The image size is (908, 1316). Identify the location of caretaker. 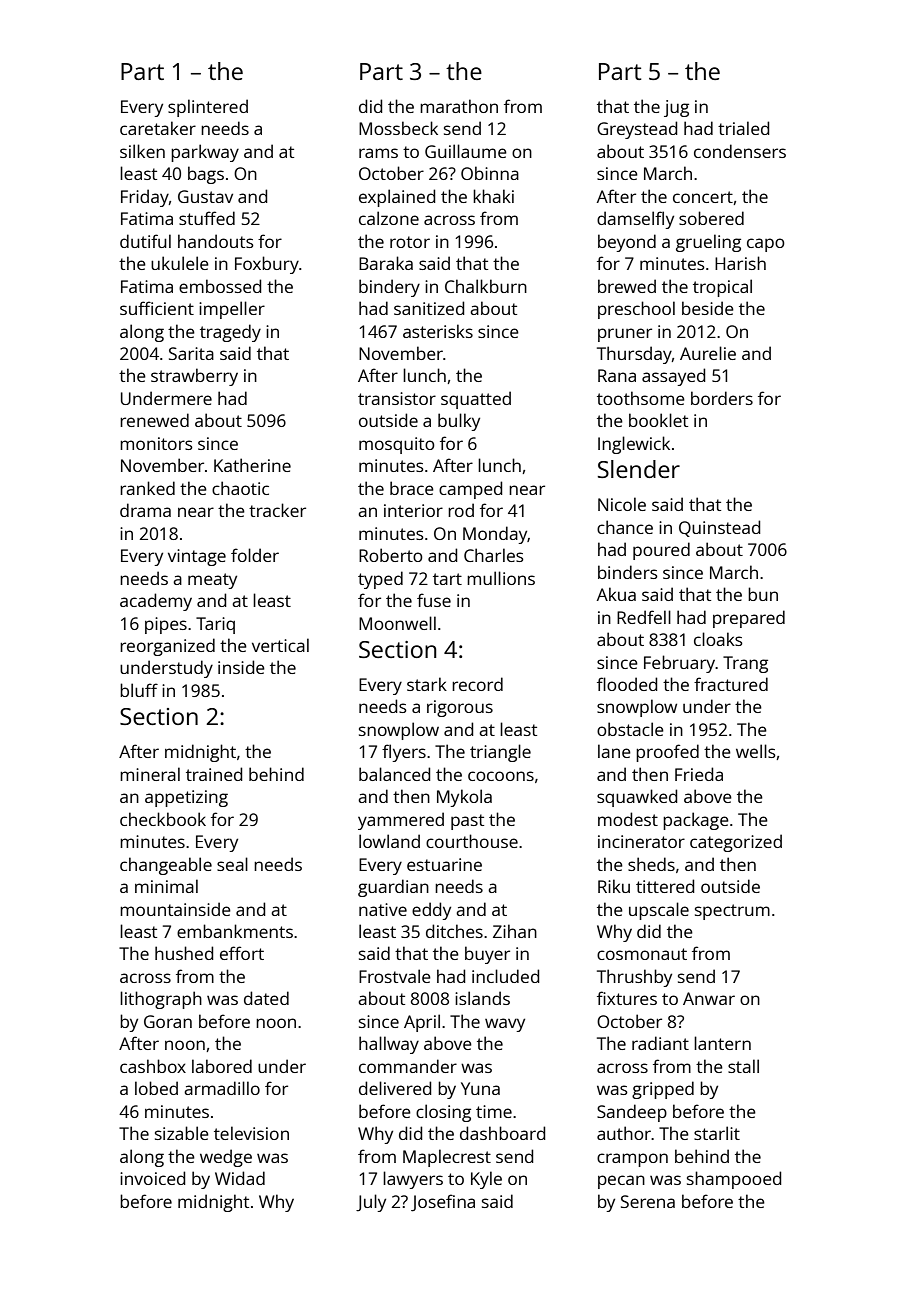
(158, 128).
